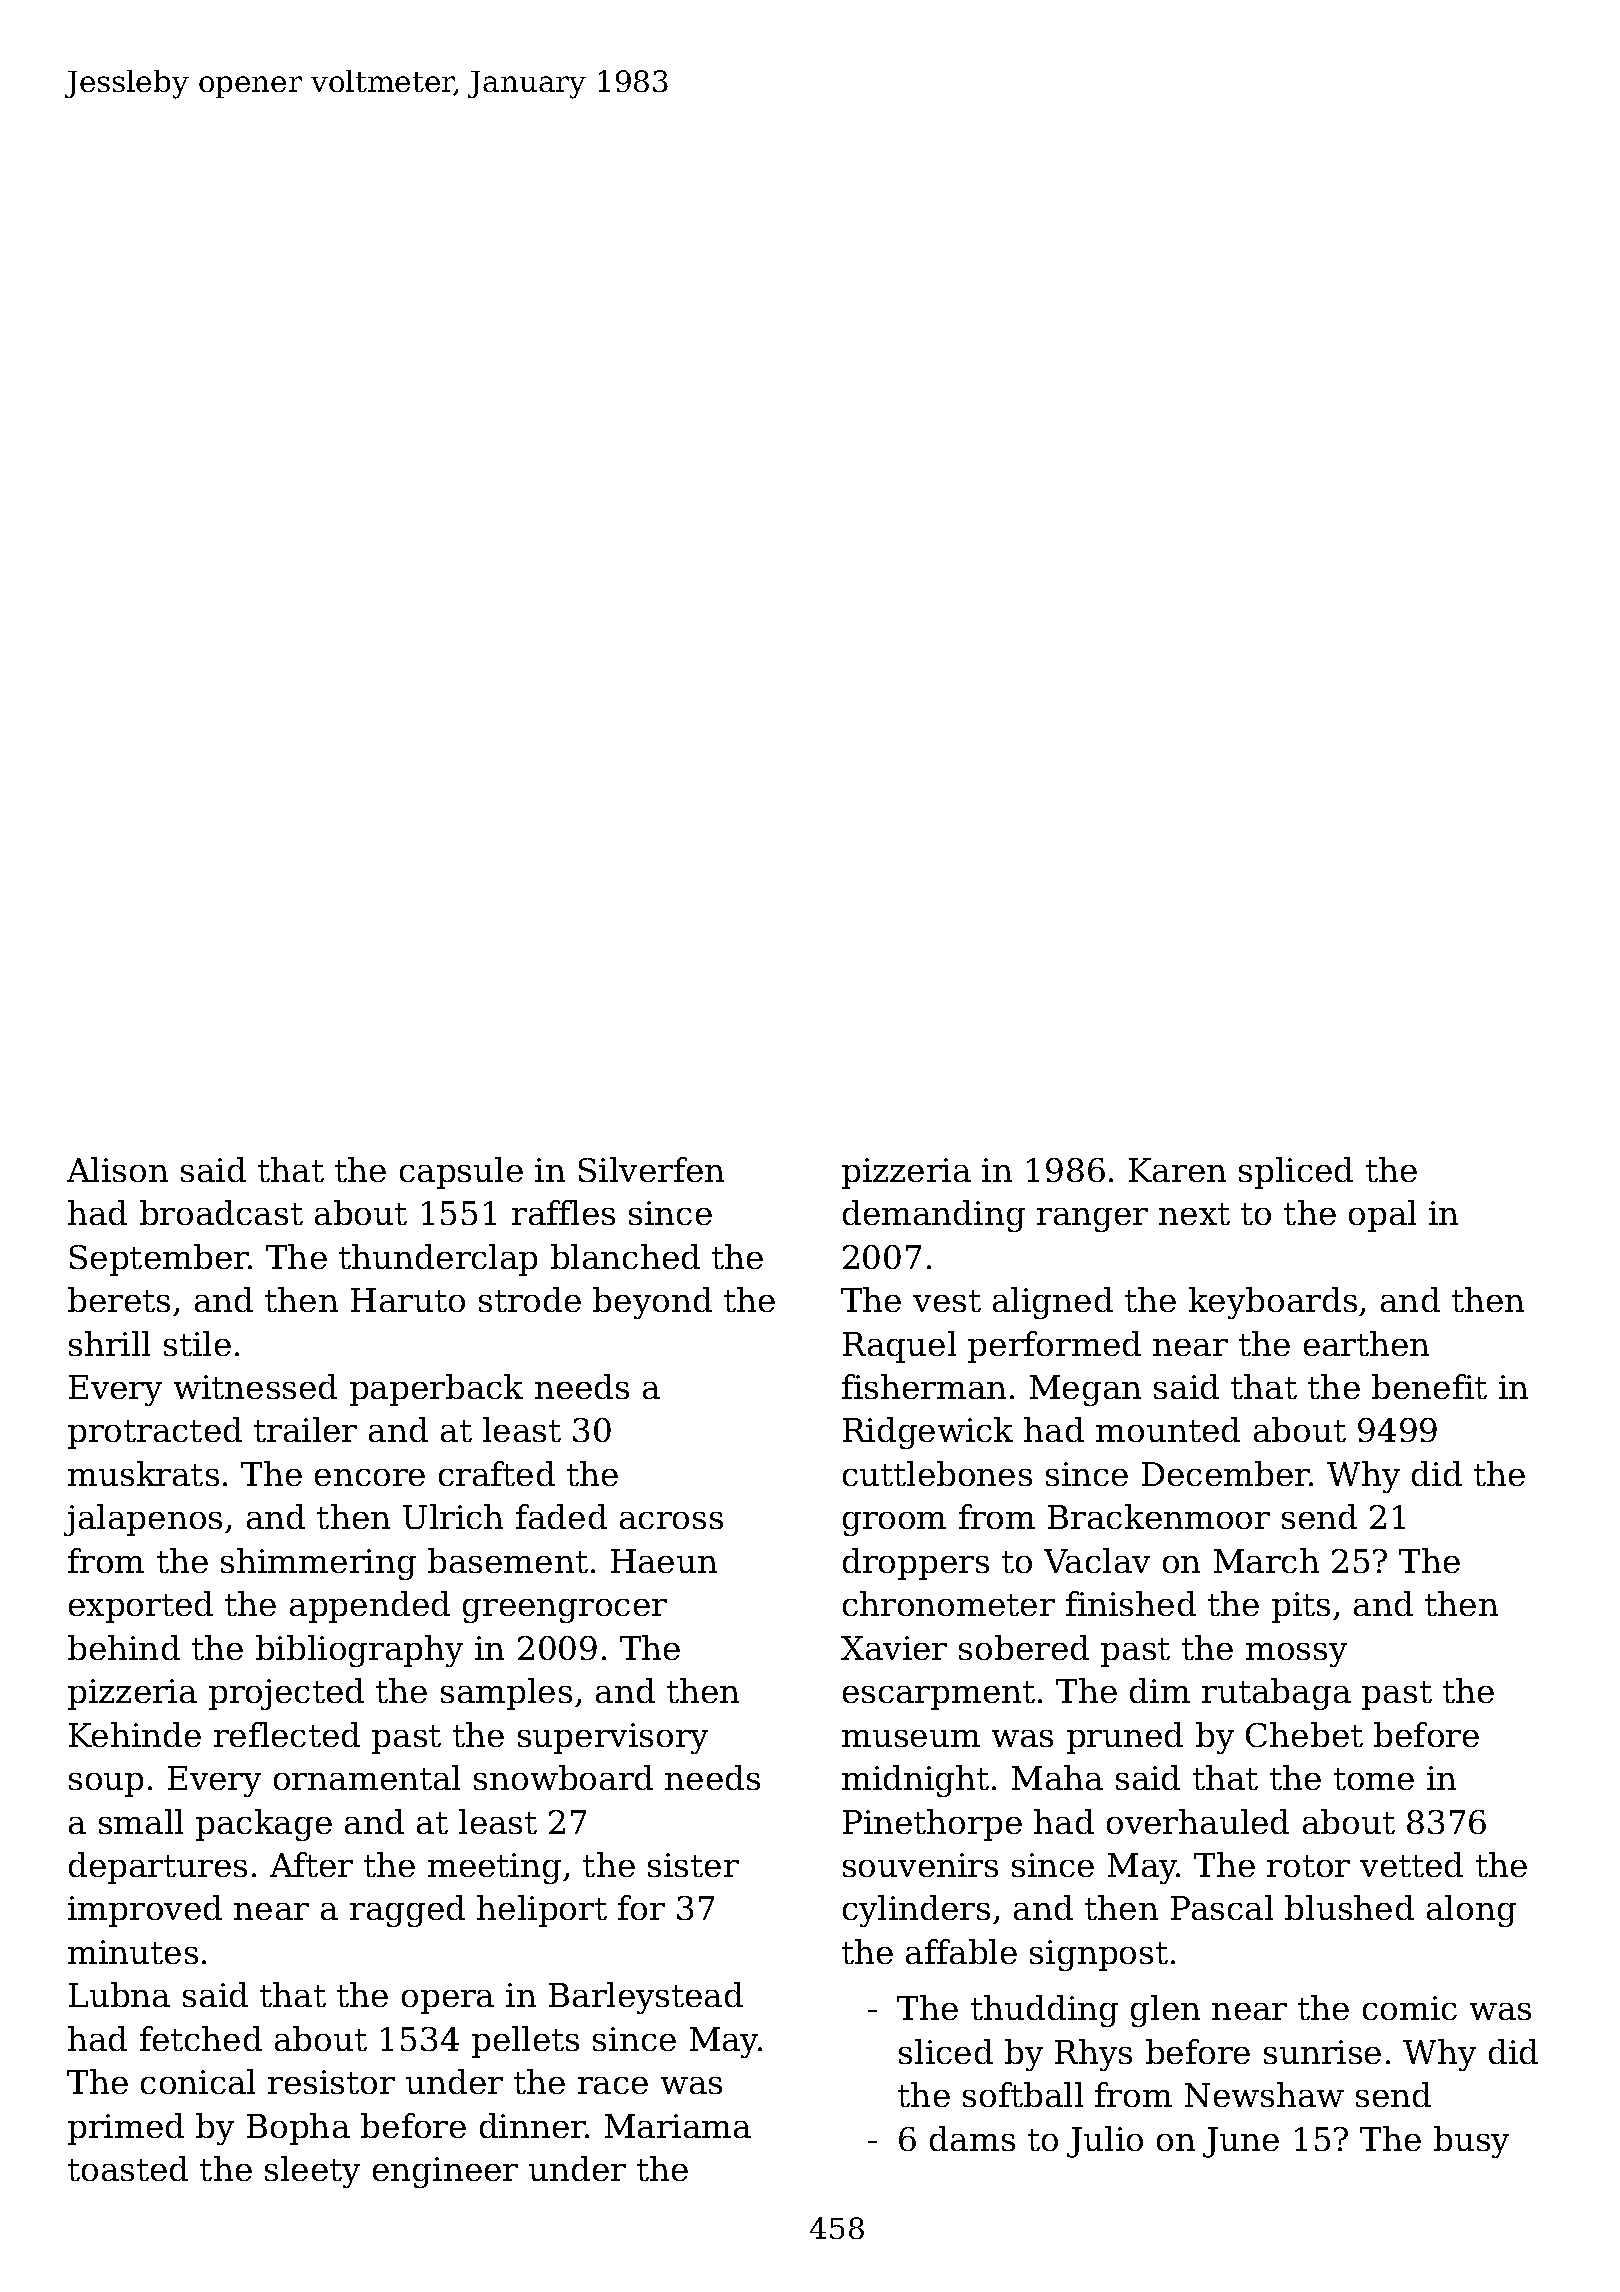  What do you see at coordinates (1264, 2094) in the screenshot?
I see `Newshaw` at bounding box center [1264, 2094].
